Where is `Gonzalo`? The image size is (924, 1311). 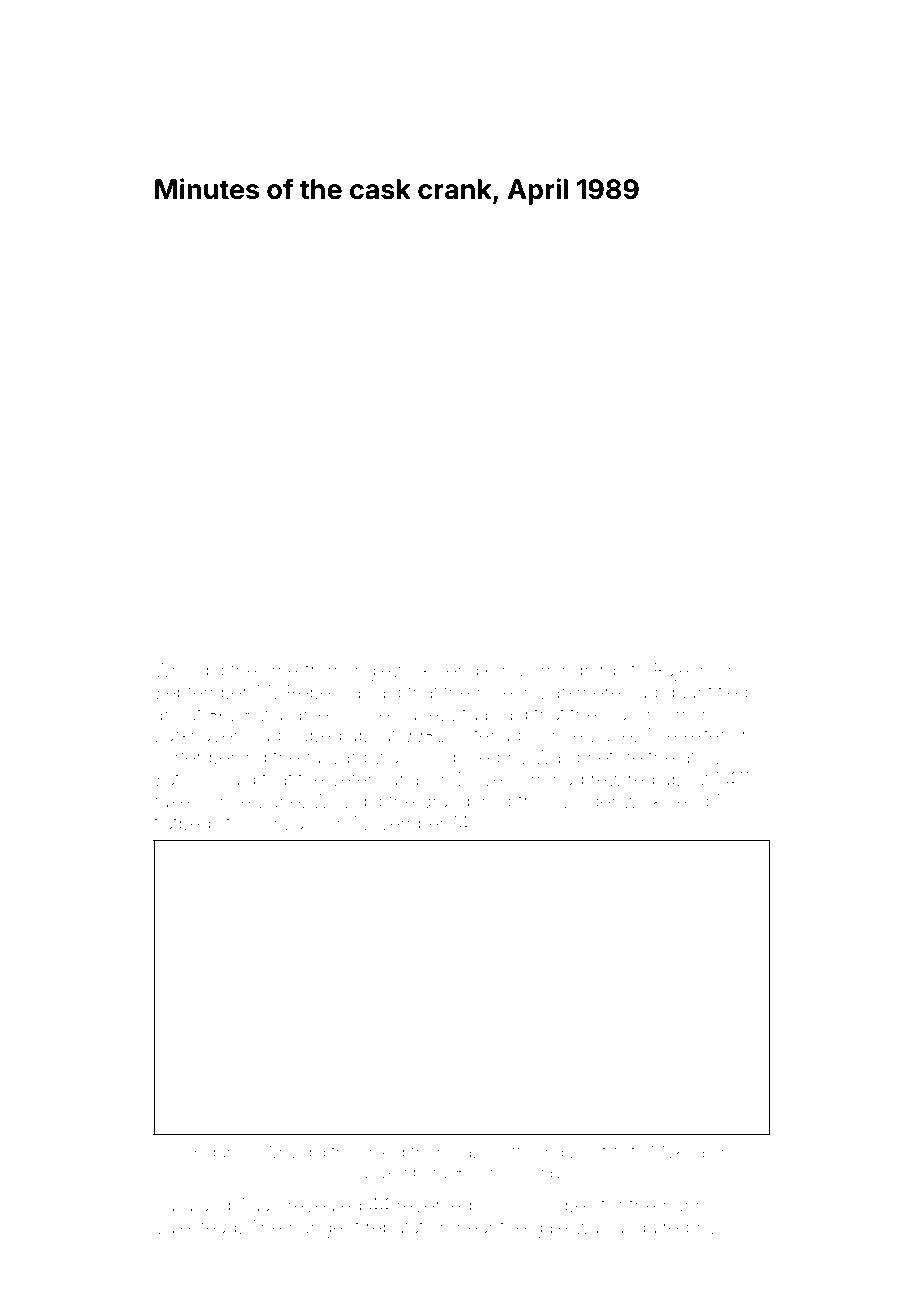
Gonzalo is located at coordinates (284, 823).
